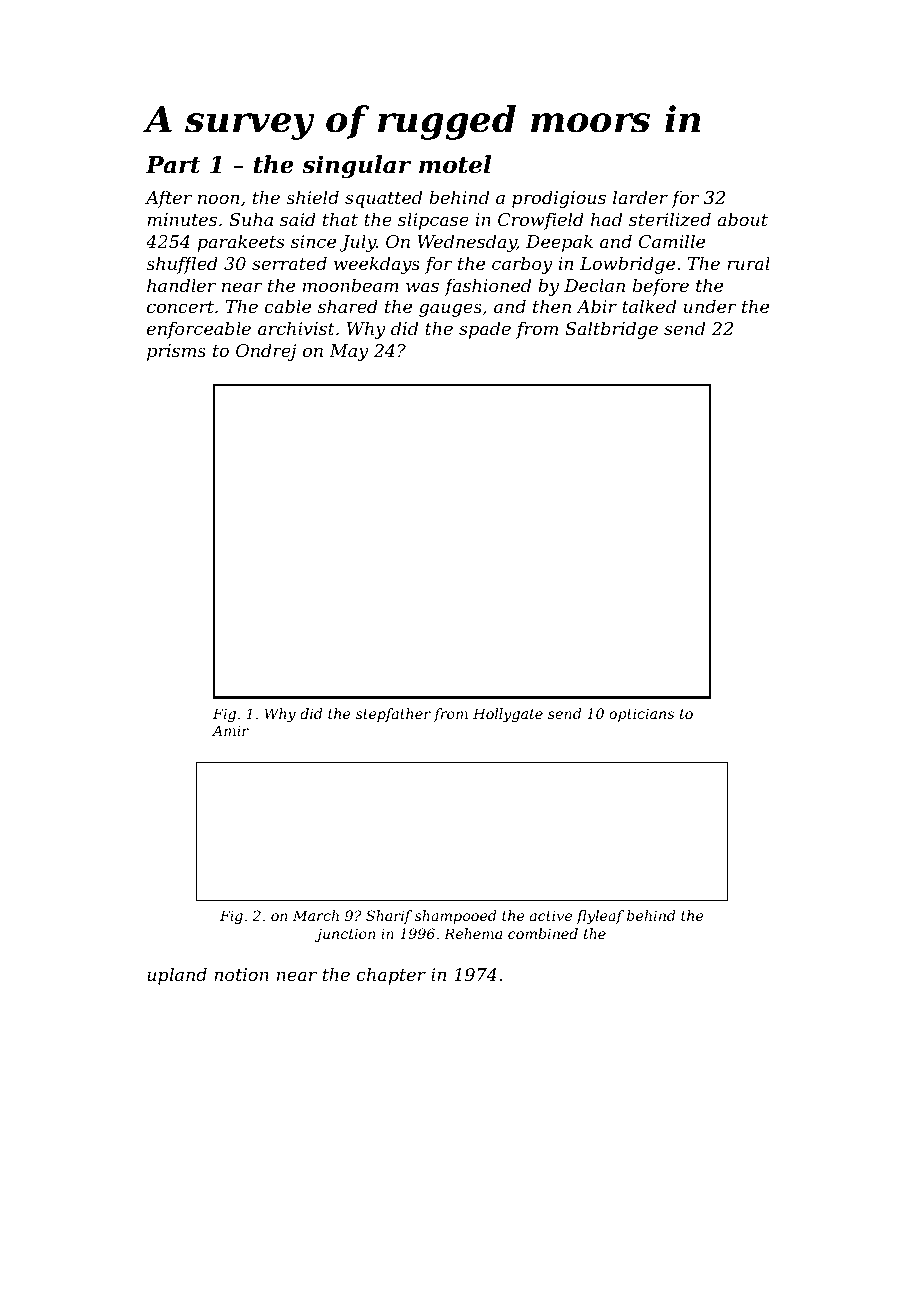 Image resolution: width=924 pixels, height=1311 pixels. I want to click on Hollygate, so click(508, 715).
